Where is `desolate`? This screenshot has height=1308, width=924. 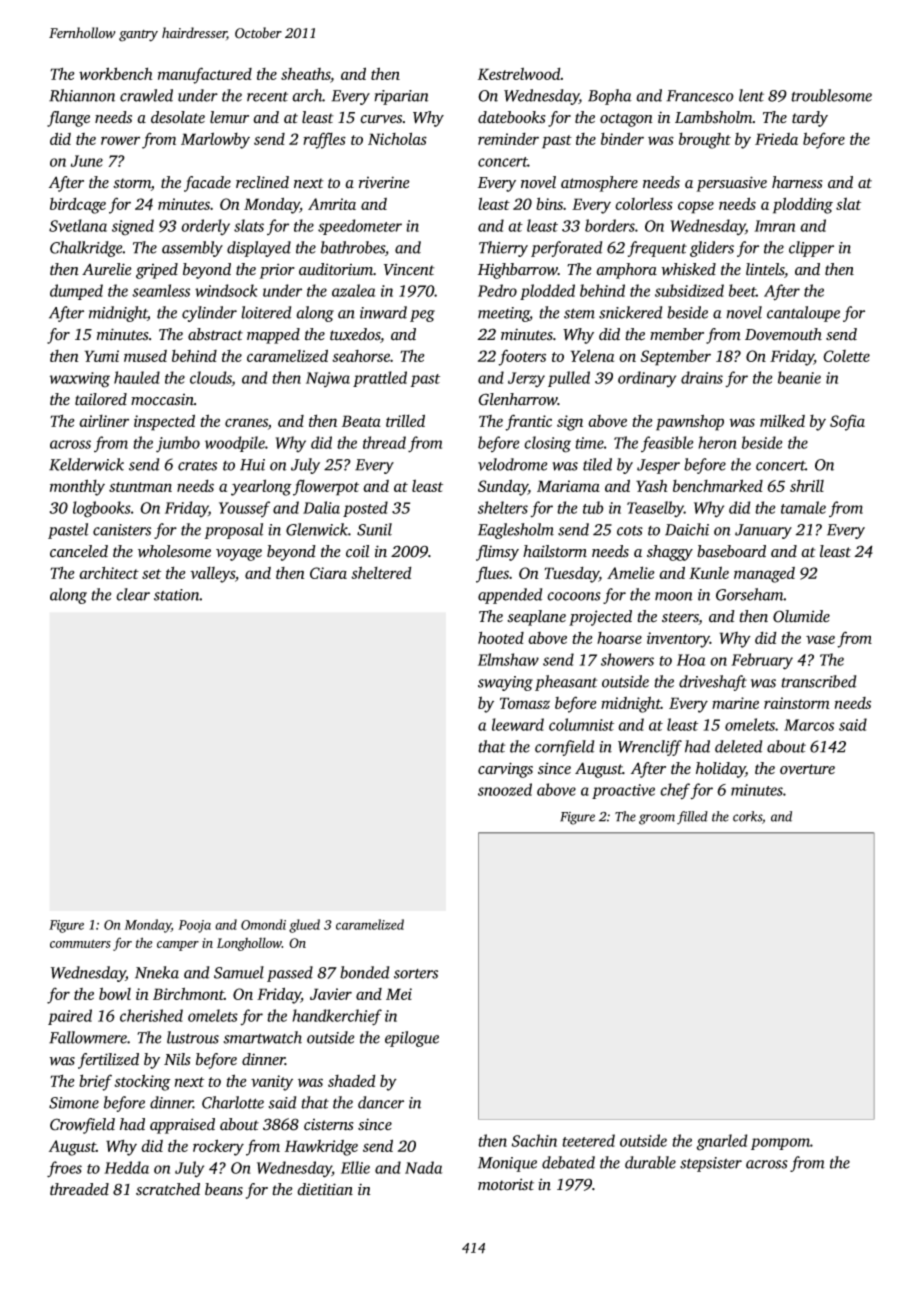 desolate is located at coordinates (178, 117).
